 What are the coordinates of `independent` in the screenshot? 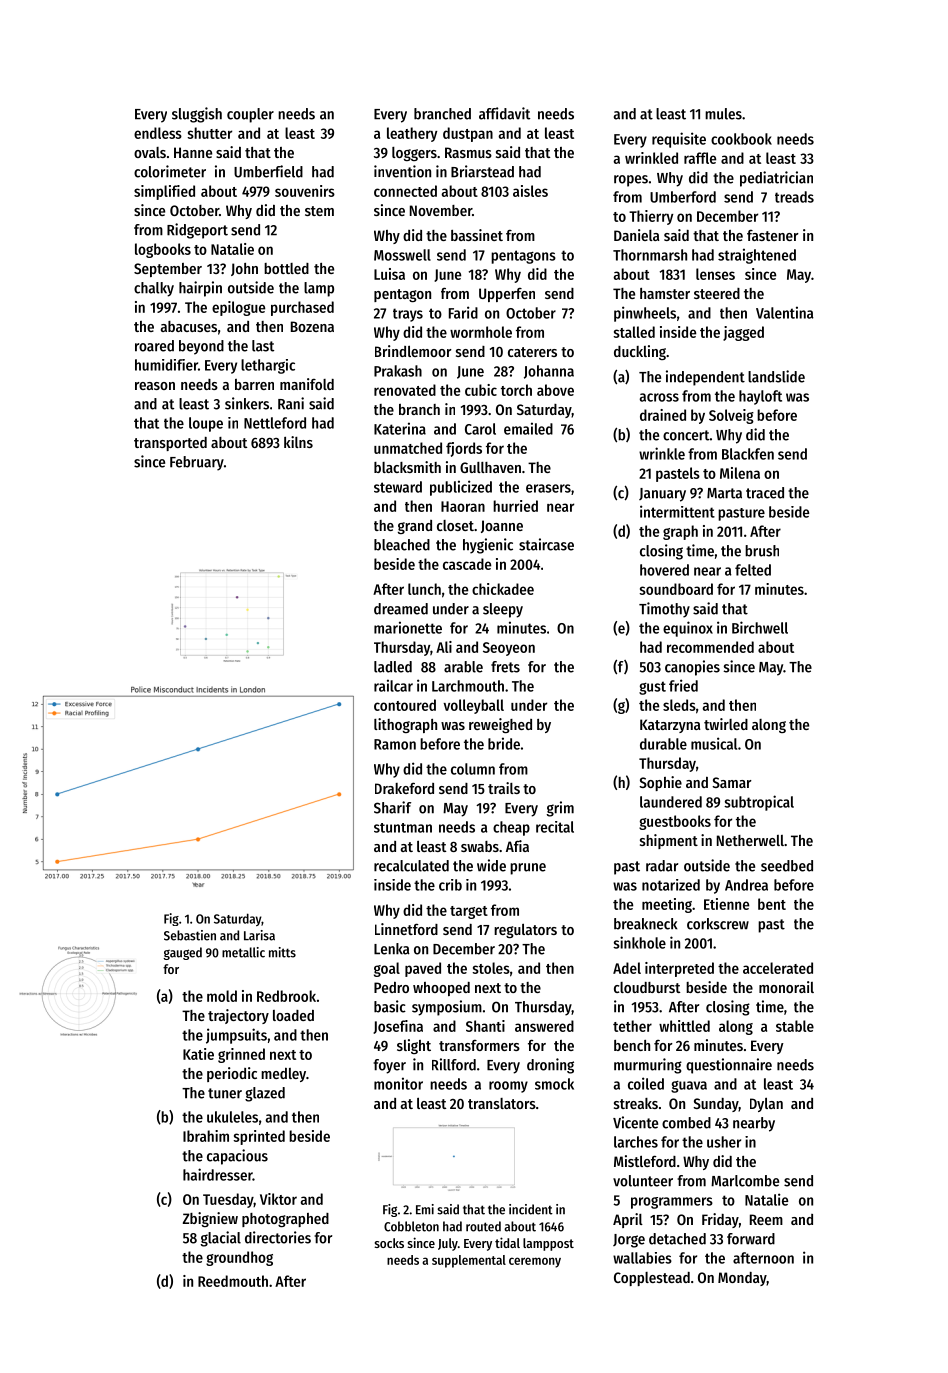 It's located at (705, 378).
